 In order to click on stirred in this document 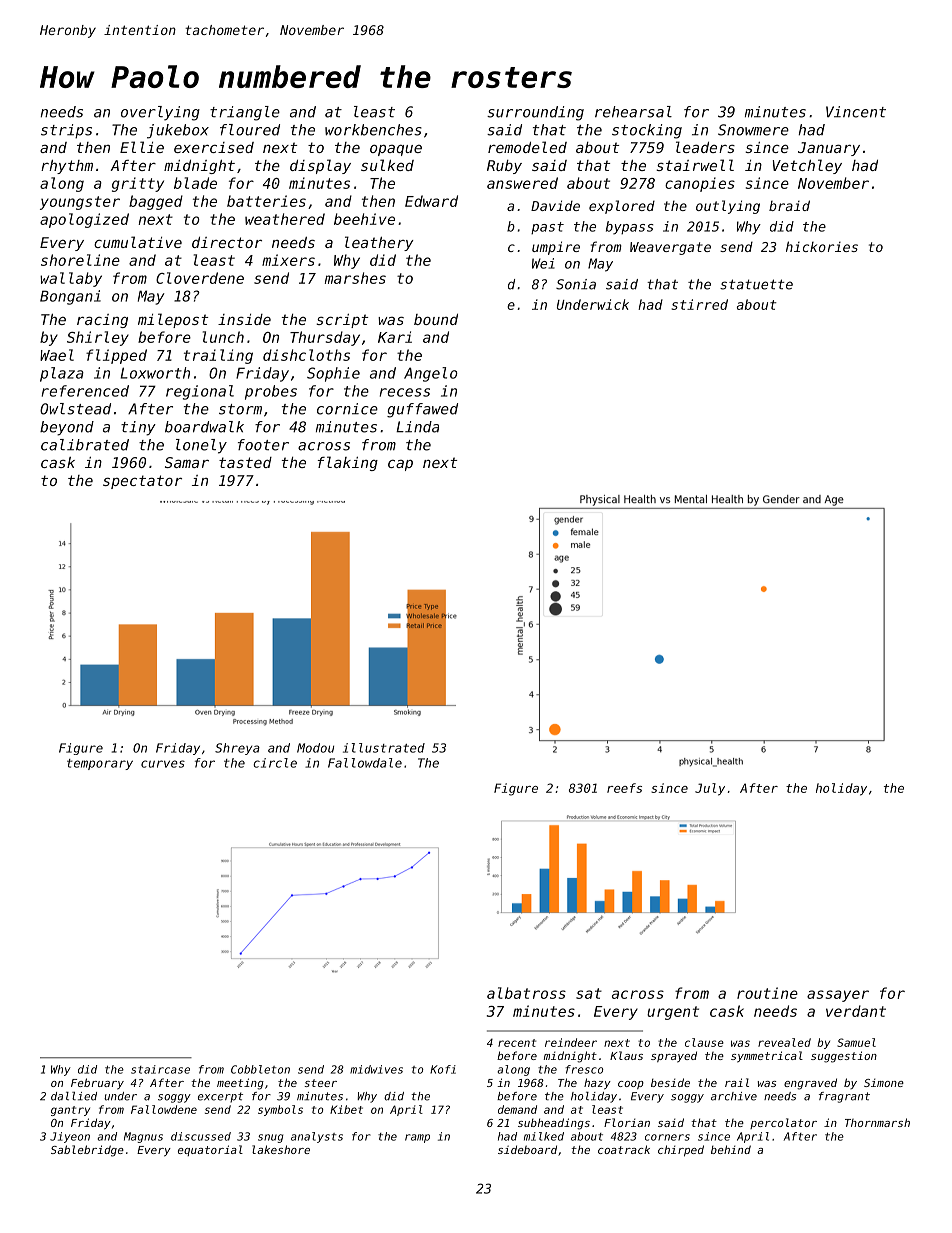, I will do `click(700, 304)`.
